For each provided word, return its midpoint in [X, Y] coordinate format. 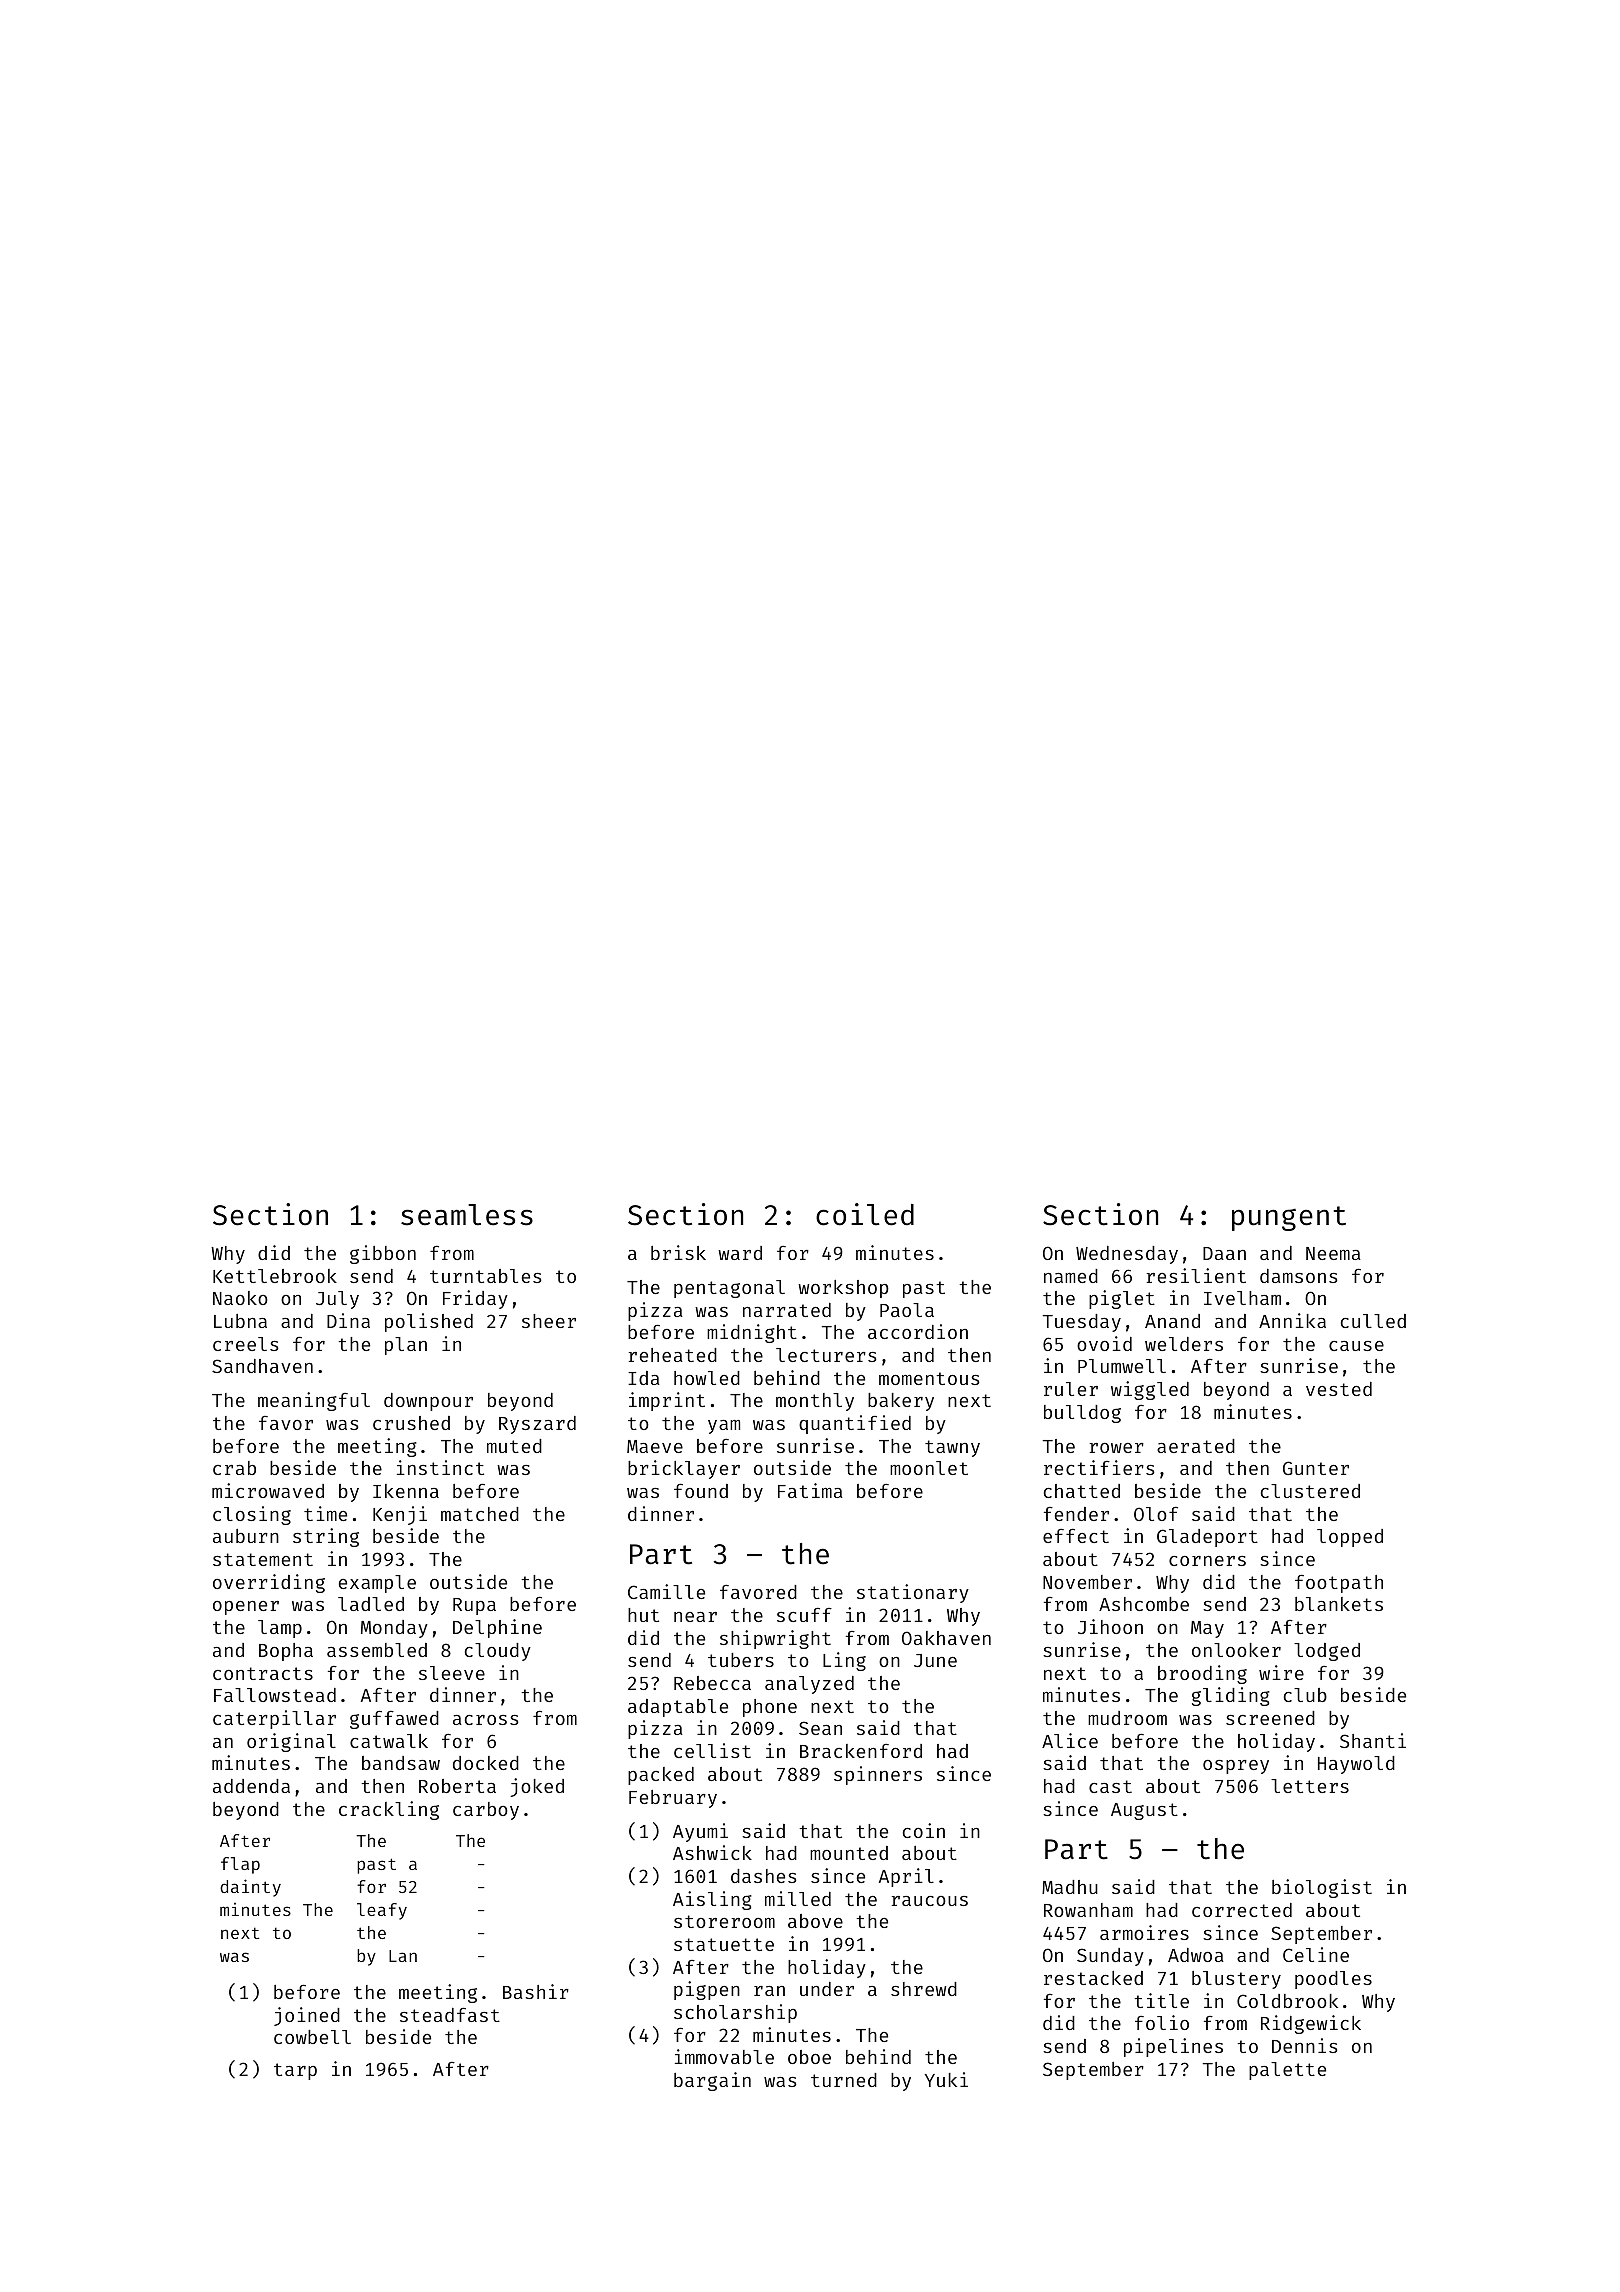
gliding [1231, 1696]
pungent [1289, 1218]
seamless [467, 1215]
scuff [804, 1615]
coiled [865, 1214]
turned [844, 2080]
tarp [295, 2071]
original [291, 1742]
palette [1287, 2071]
